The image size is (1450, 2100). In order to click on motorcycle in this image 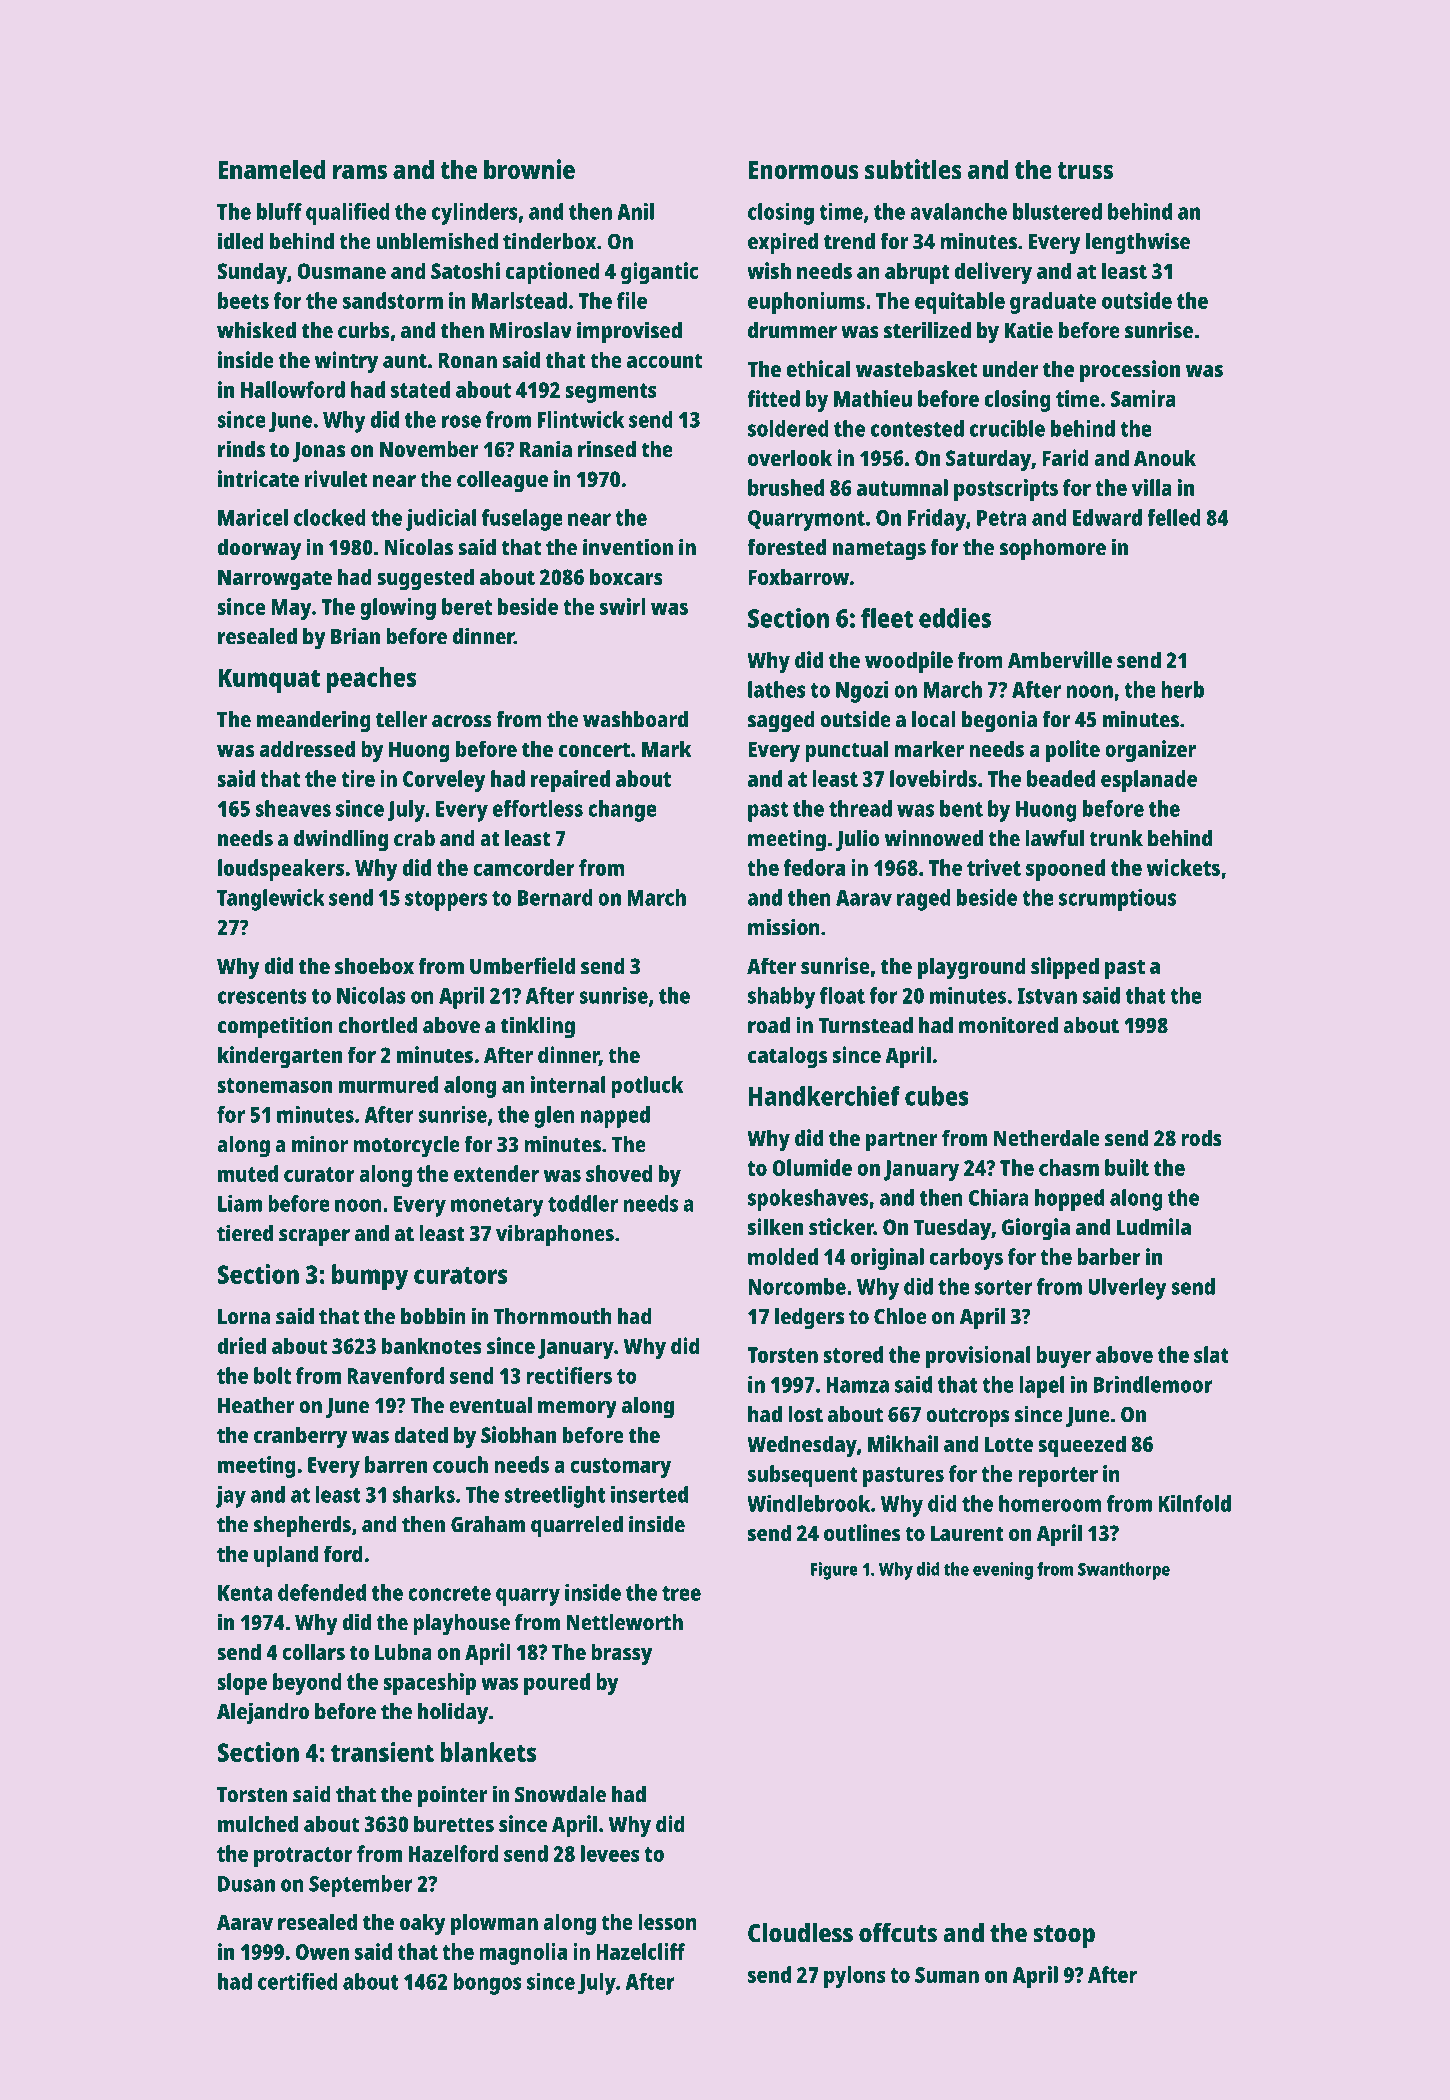, I will do `click(406, 1147)`.
